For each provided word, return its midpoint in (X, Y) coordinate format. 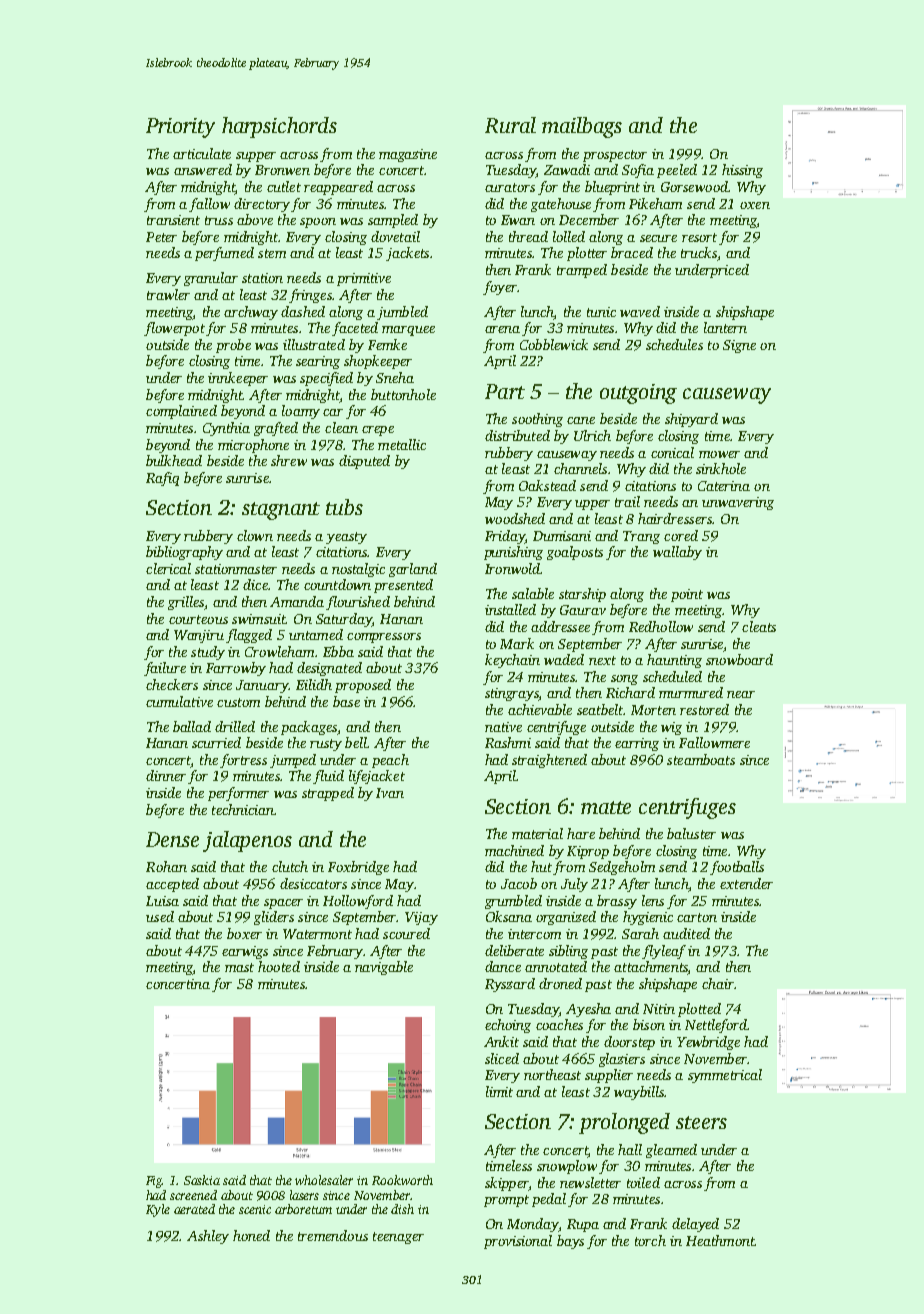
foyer (500, 288)
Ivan (390, 793)
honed (251, 1235)
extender (746, 883)
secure (658, 238)
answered (203, 169)
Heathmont (720, 1240)
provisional (518, 1242)
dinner (166, 775)
